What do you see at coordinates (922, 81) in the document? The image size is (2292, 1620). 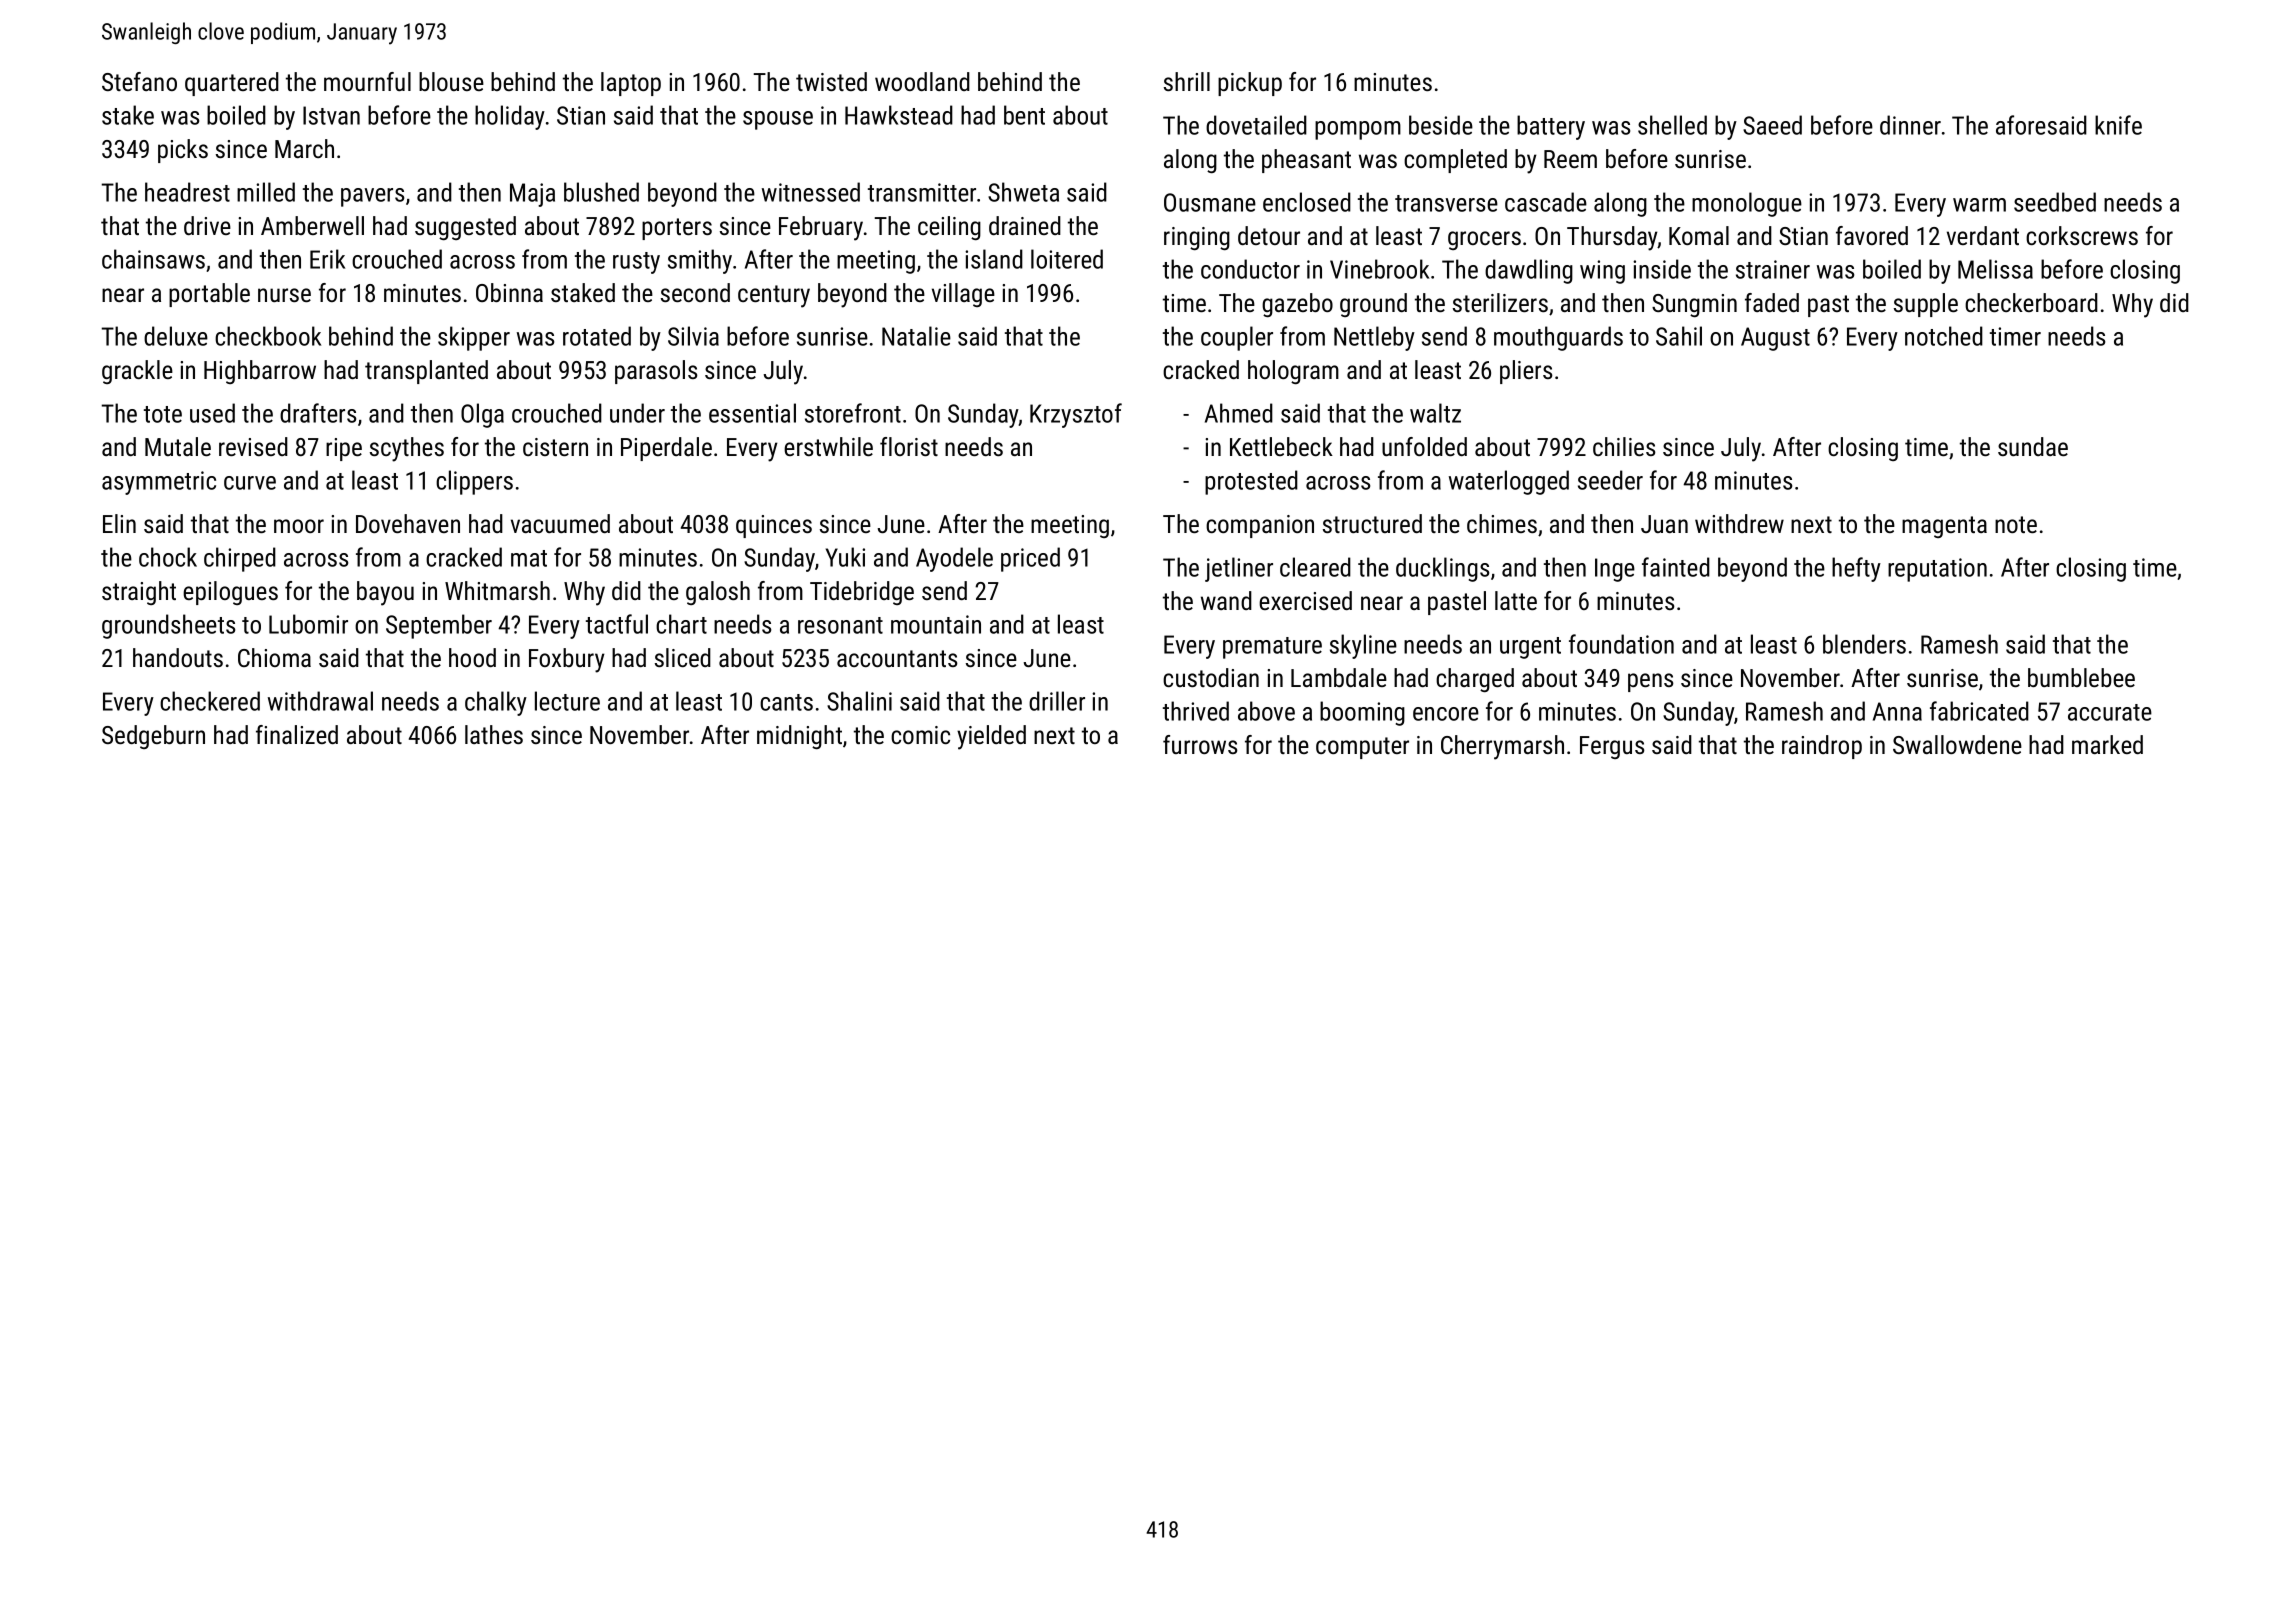 I see `woodland` at bounding box center [922, 81].
